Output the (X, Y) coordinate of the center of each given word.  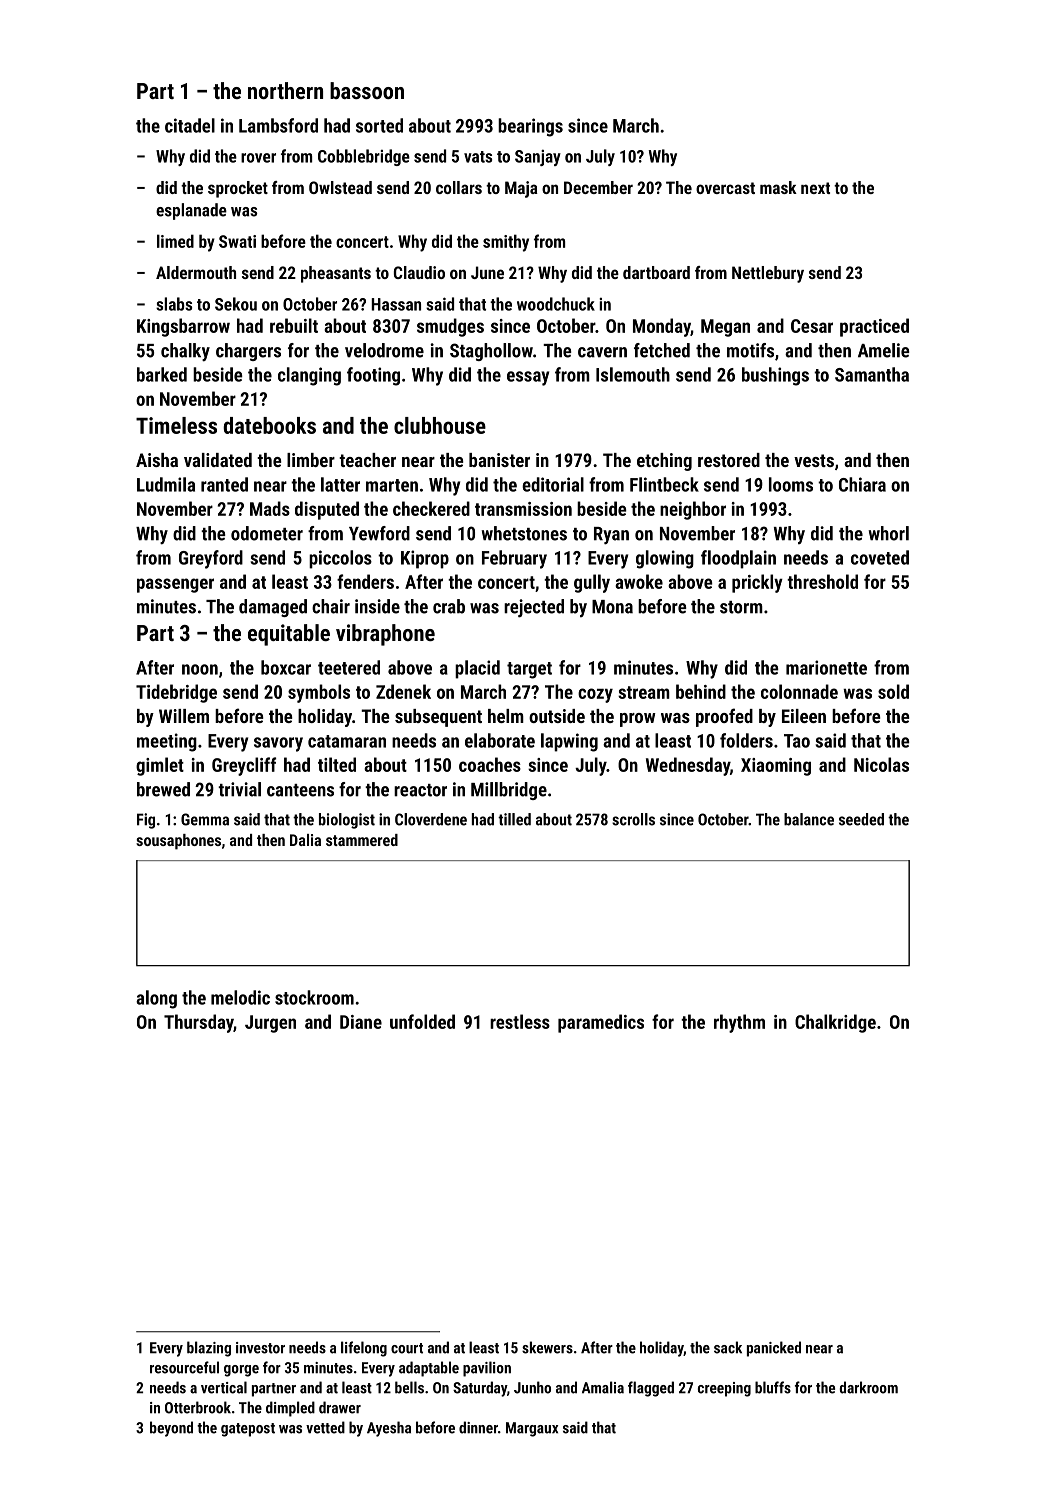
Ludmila (166, 484)
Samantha (872, 374)
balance (809, 819)
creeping (724, 1389)
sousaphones (178, 842)
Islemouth (633, 374)
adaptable (429, 1369)
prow (638, 720)
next (815, 188)
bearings (530, 127)
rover (258, 158)
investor (260, 1348)
